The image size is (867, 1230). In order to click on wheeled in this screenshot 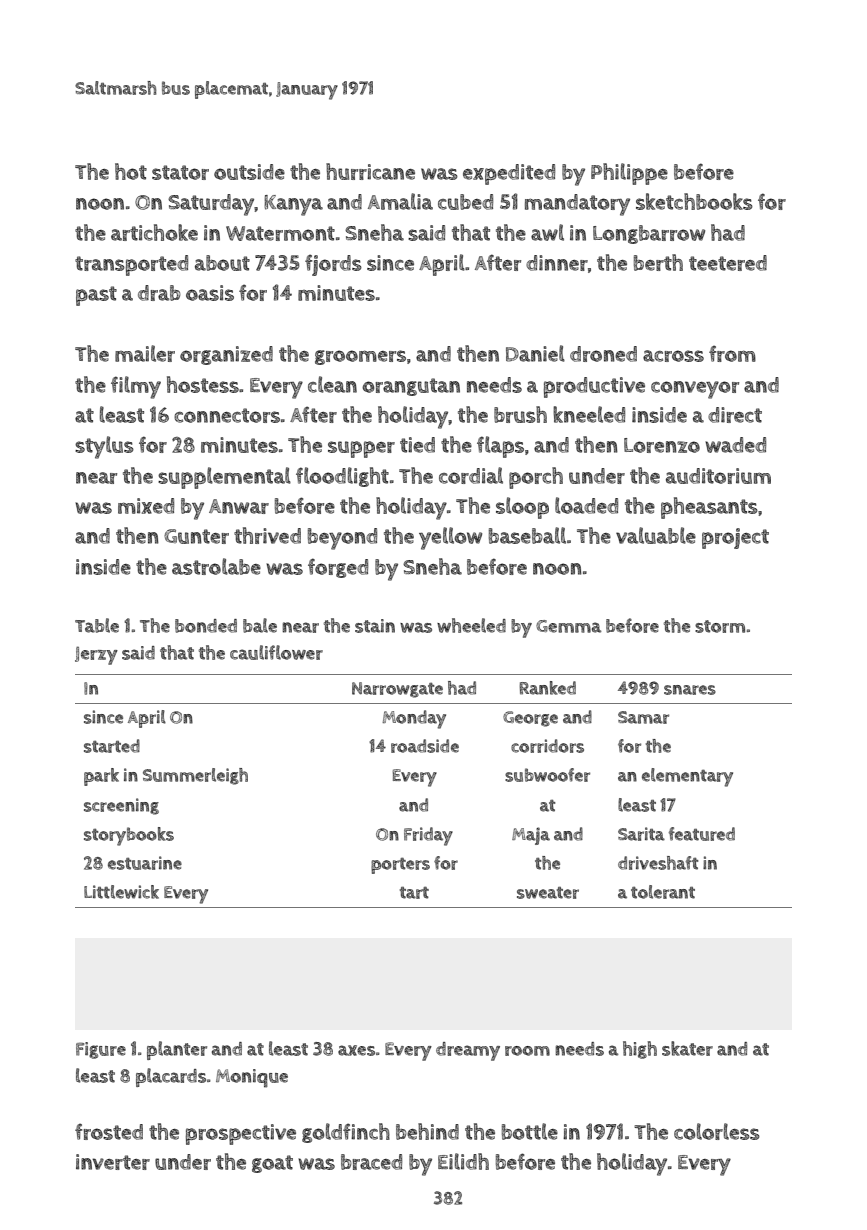, I will do `click(471, 625)`.
